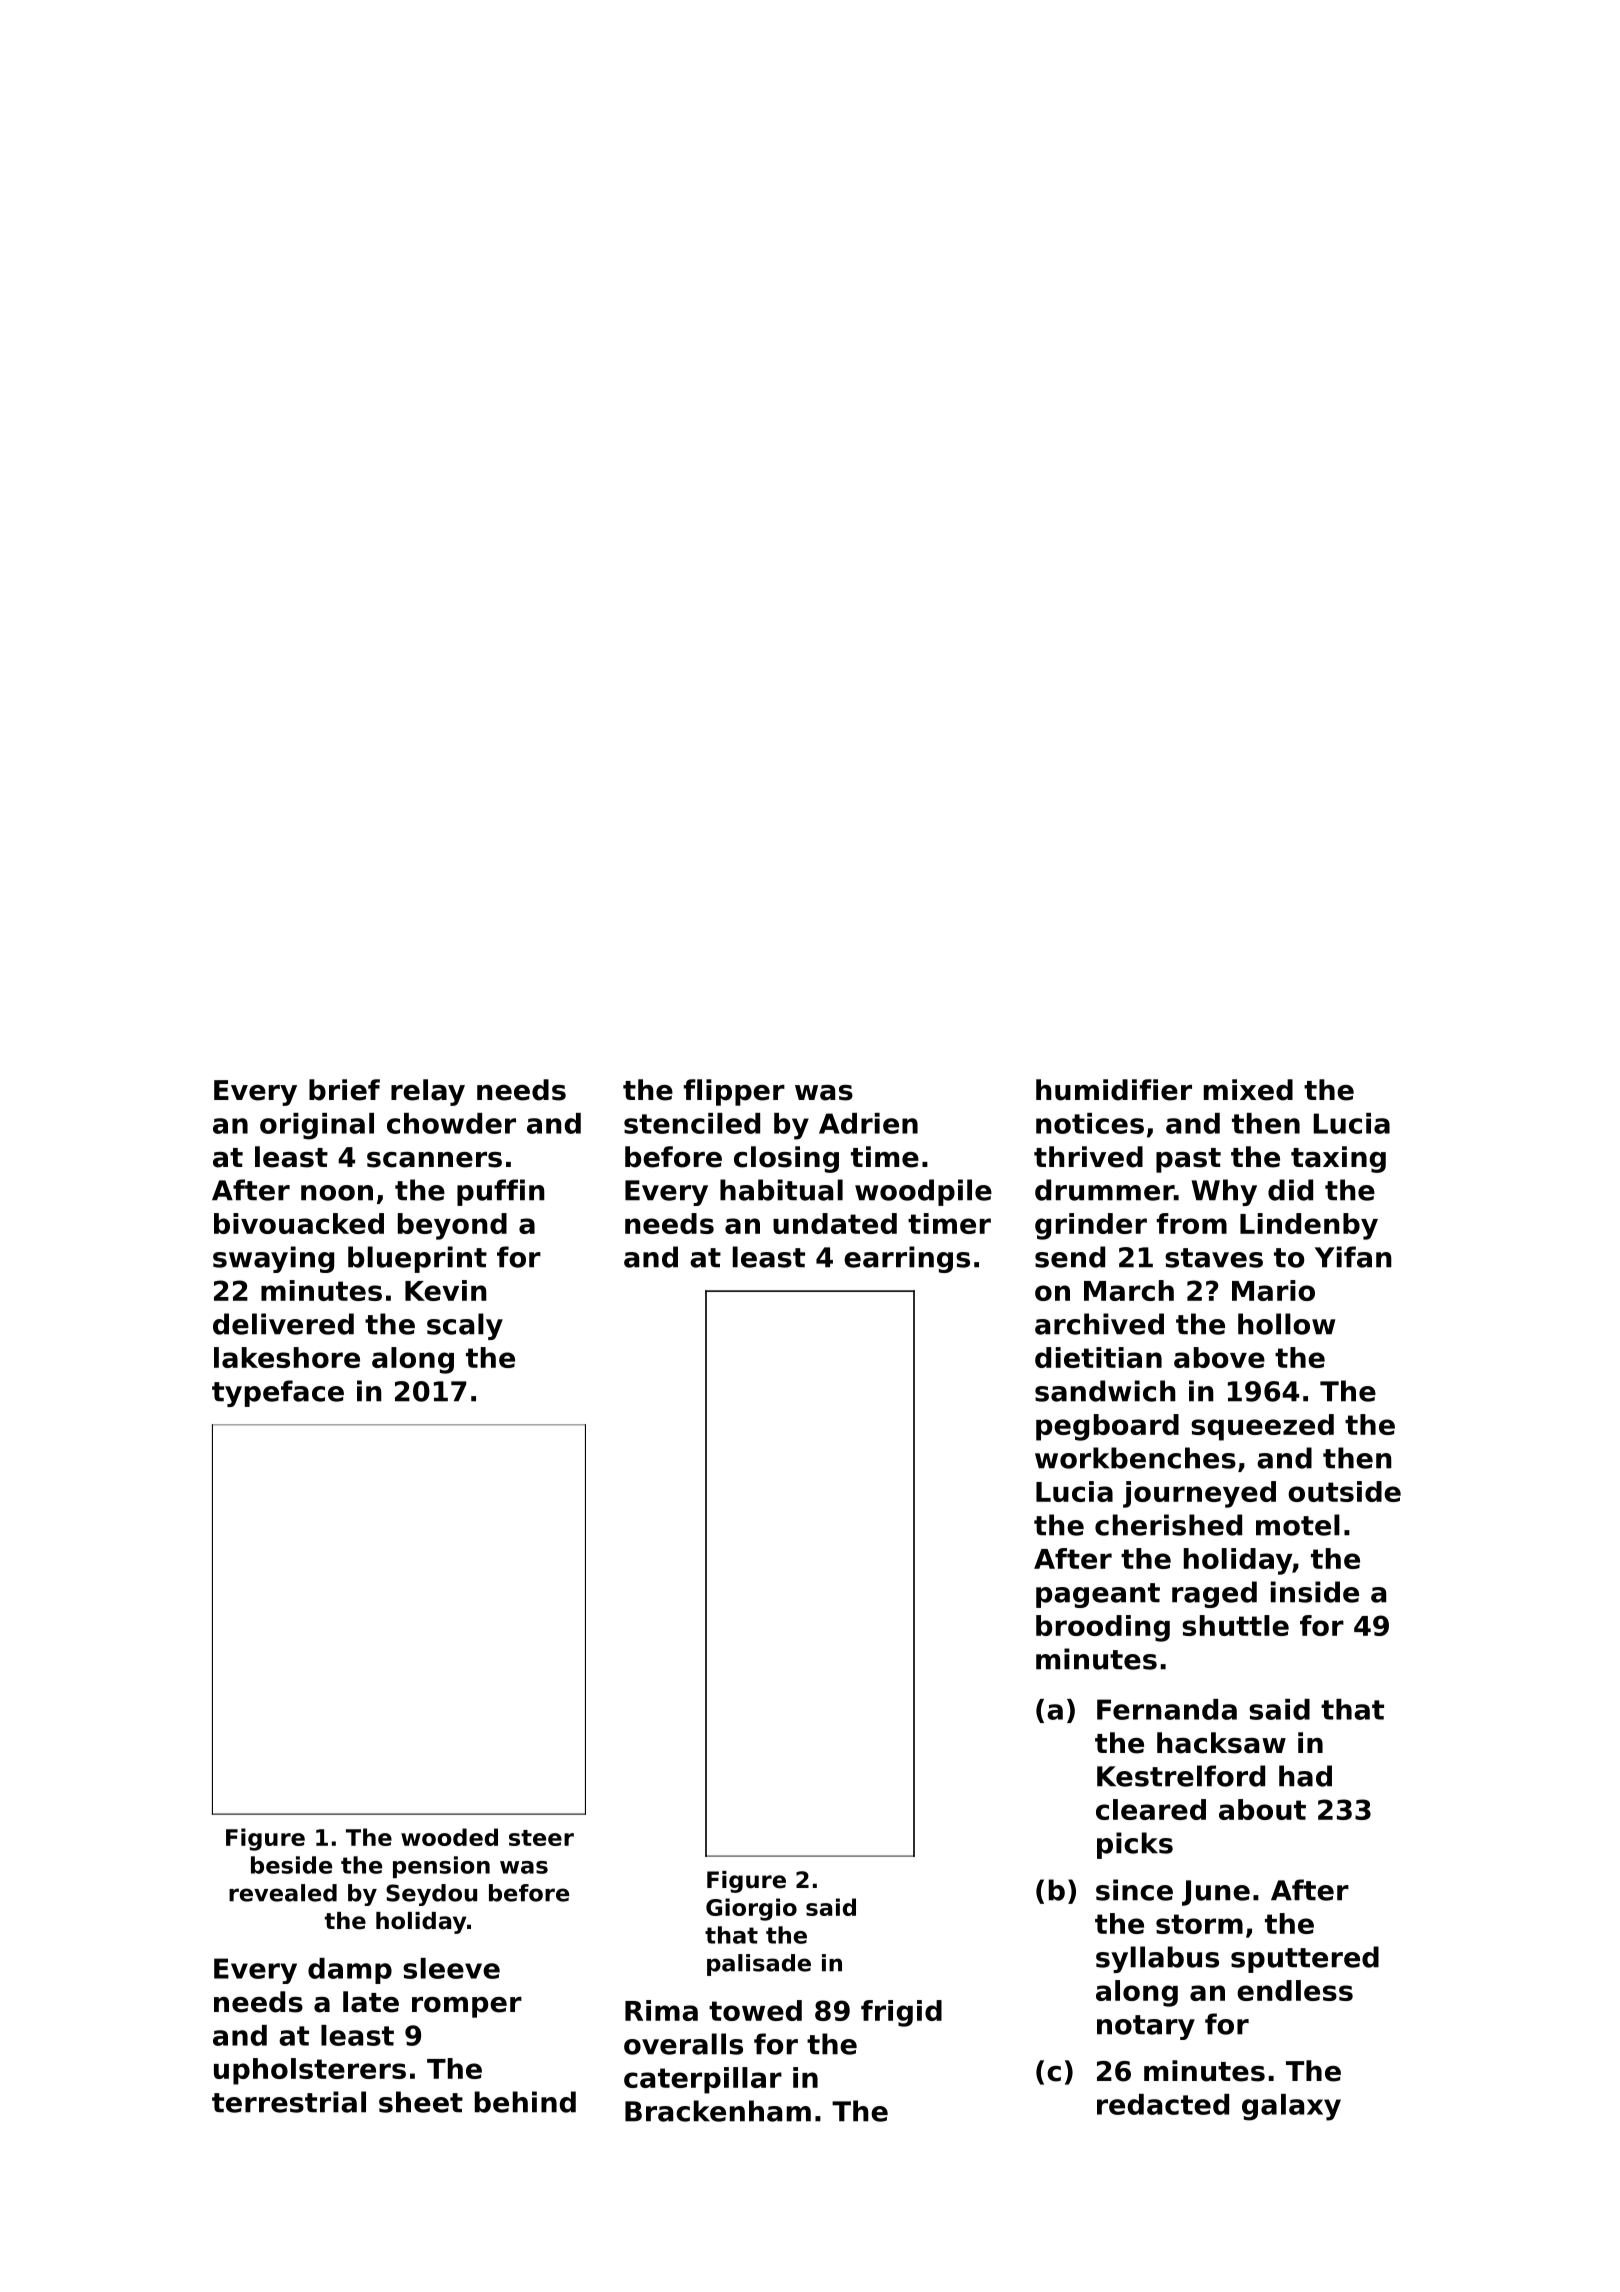  Describe the element at coordinates (1134, 1890) in the screenshot. I see `since` at that location.
